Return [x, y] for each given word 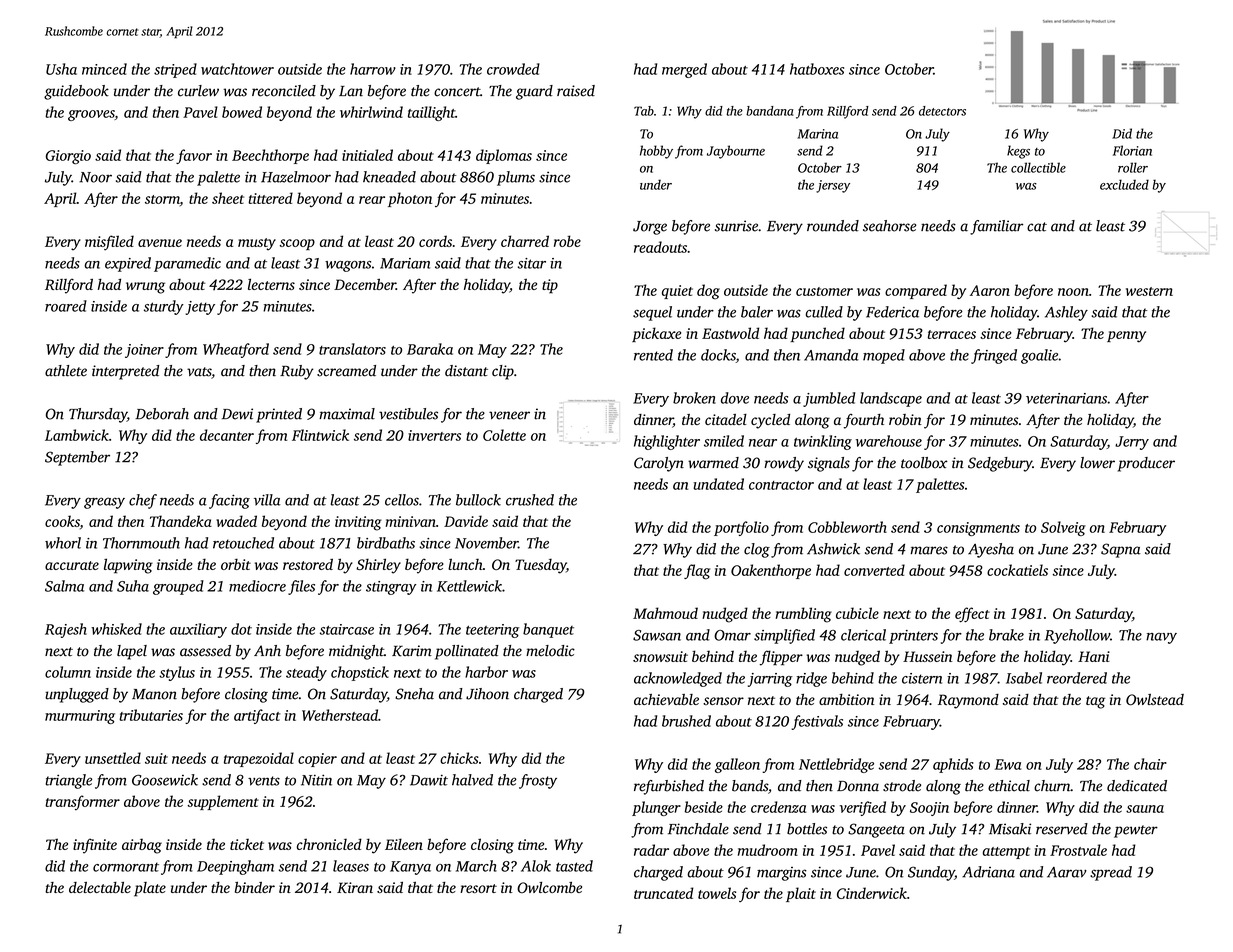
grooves [91, 115]
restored [308, 564]
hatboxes [817, 69]
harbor [486, 672]
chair [1150, 764]
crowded [513, 69]
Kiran [355, 887]
